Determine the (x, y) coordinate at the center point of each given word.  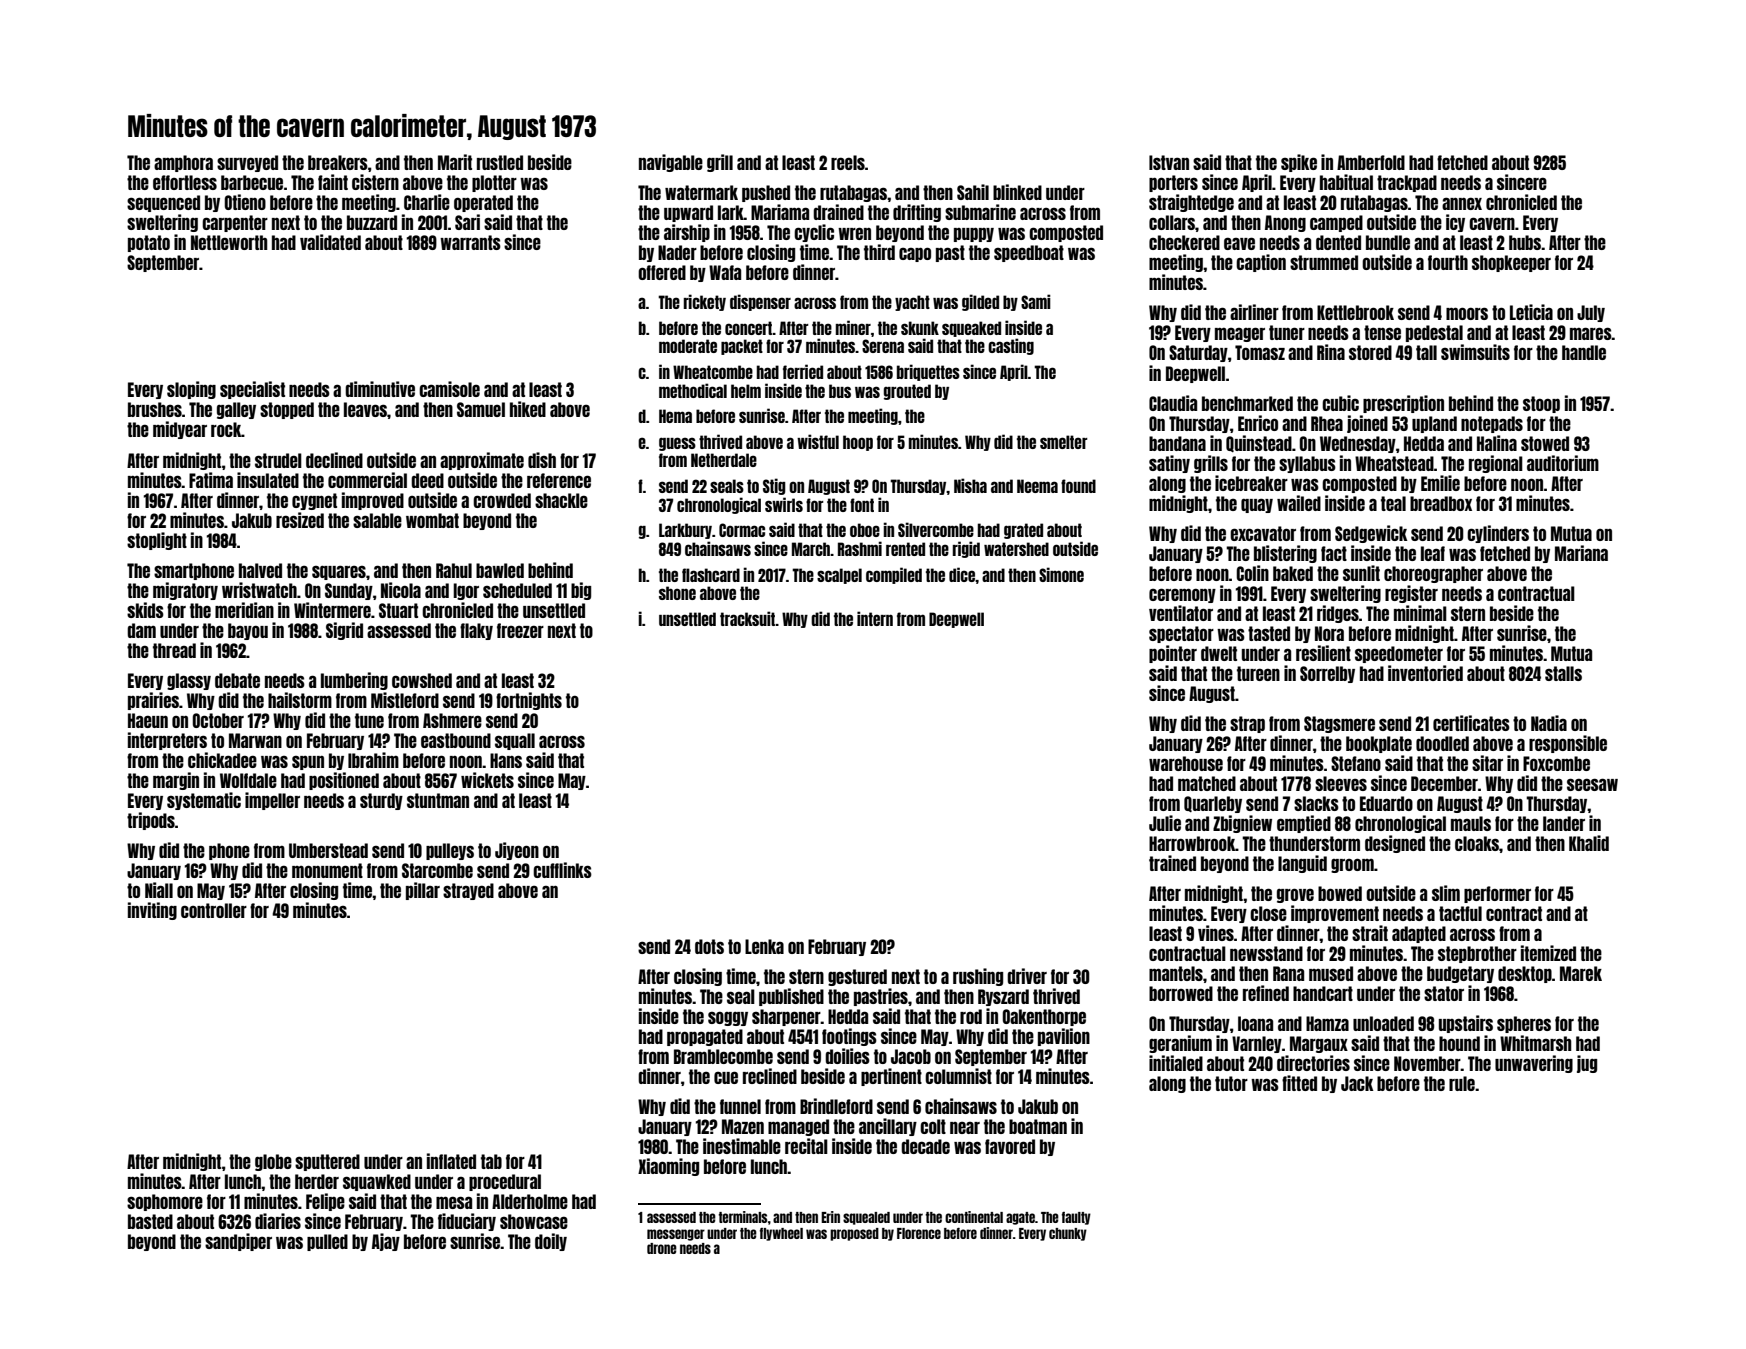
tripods (151, 821)
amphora (183, 163)
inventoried (1425, 673)
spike (1299, 163)
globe (273, 1162)
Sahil (973, 192)
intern (875, 618)
